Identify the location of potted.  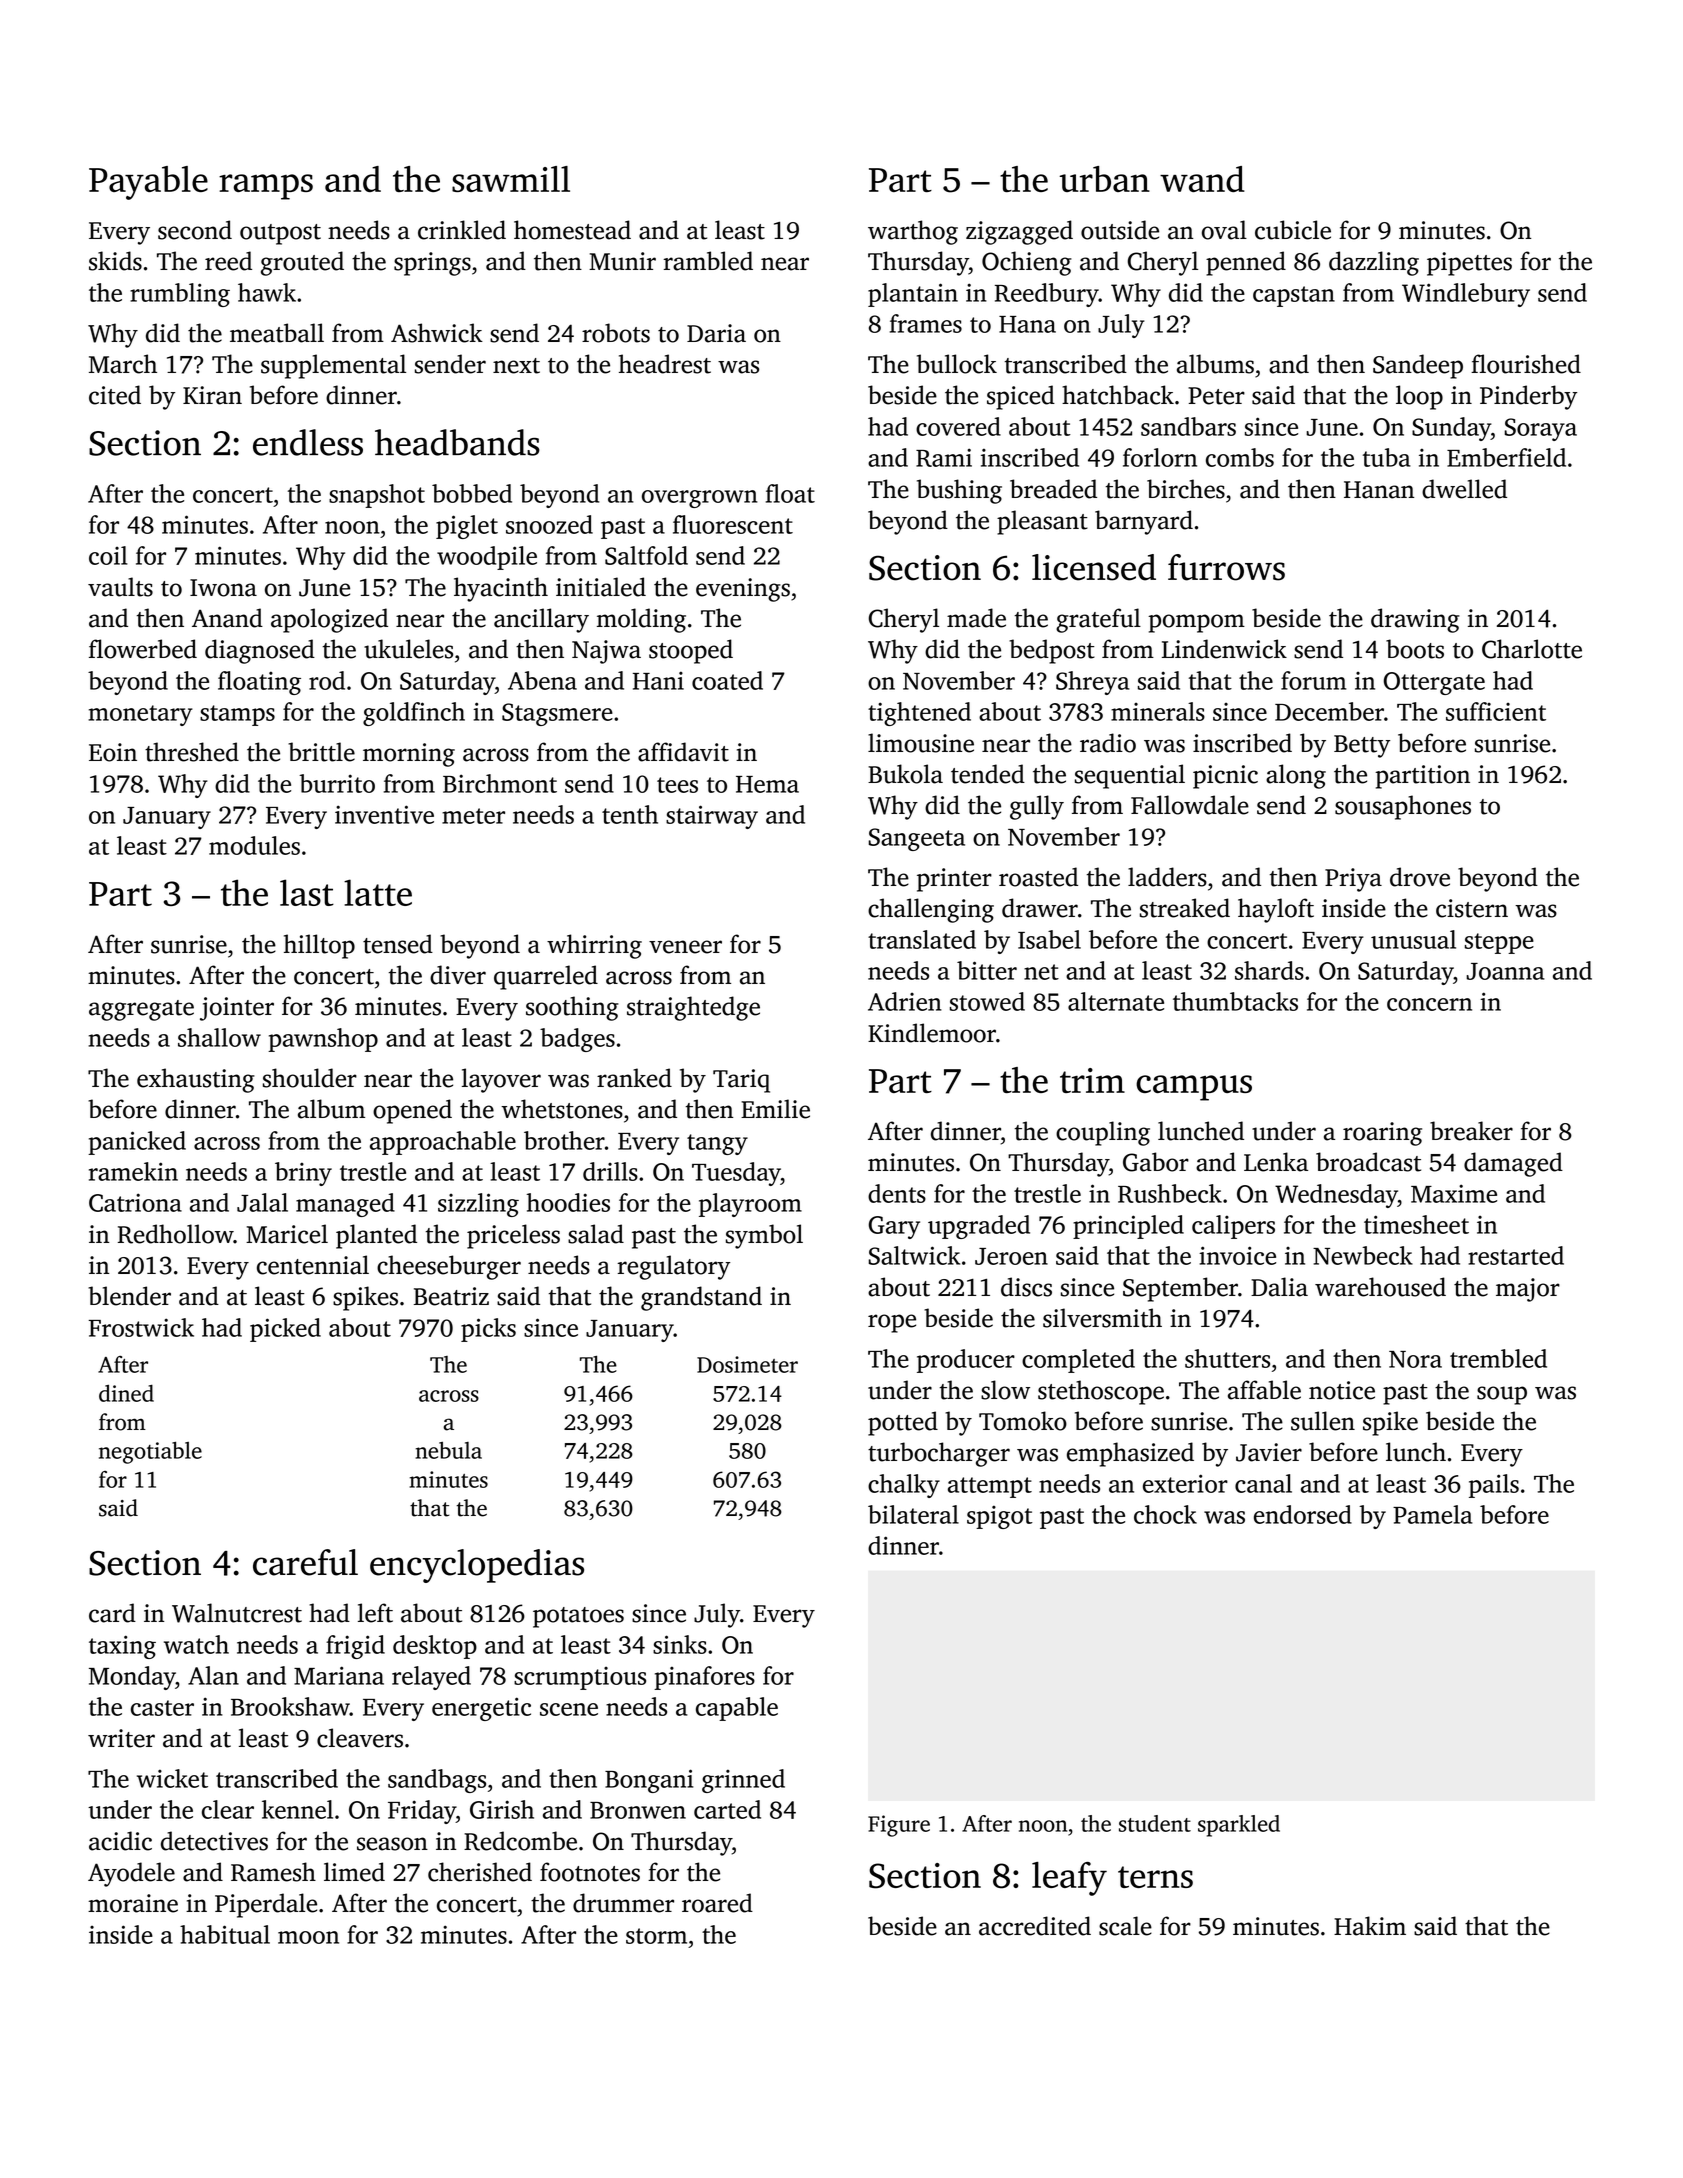
(903, 1423).
